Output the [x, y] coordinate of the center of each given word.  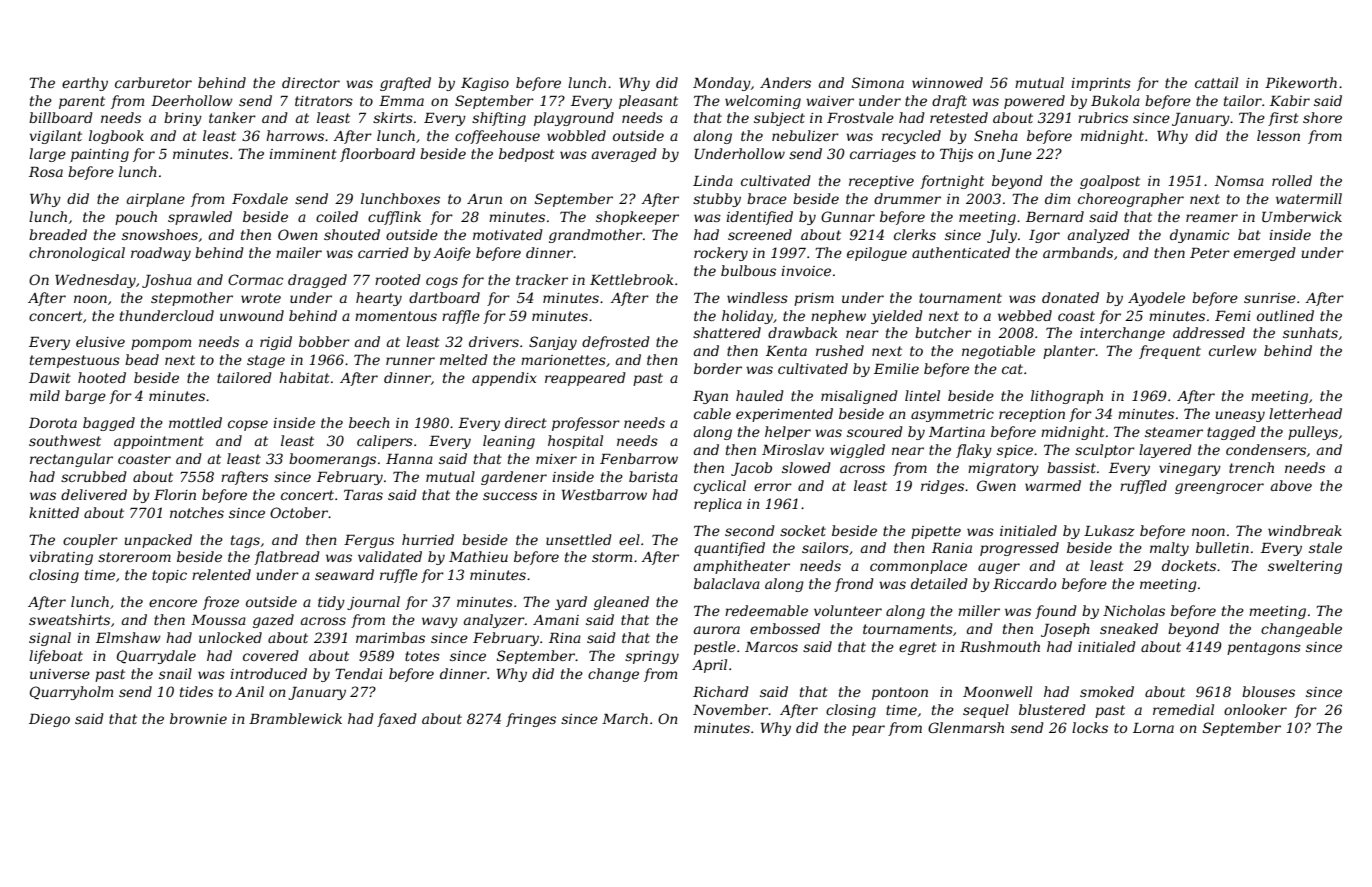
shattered [727, 332]
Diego [49, 720]
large [47, 155]
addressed [1209, 332]
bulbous [748, 270]
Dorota [53, 423]
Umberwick [1302, 216]
